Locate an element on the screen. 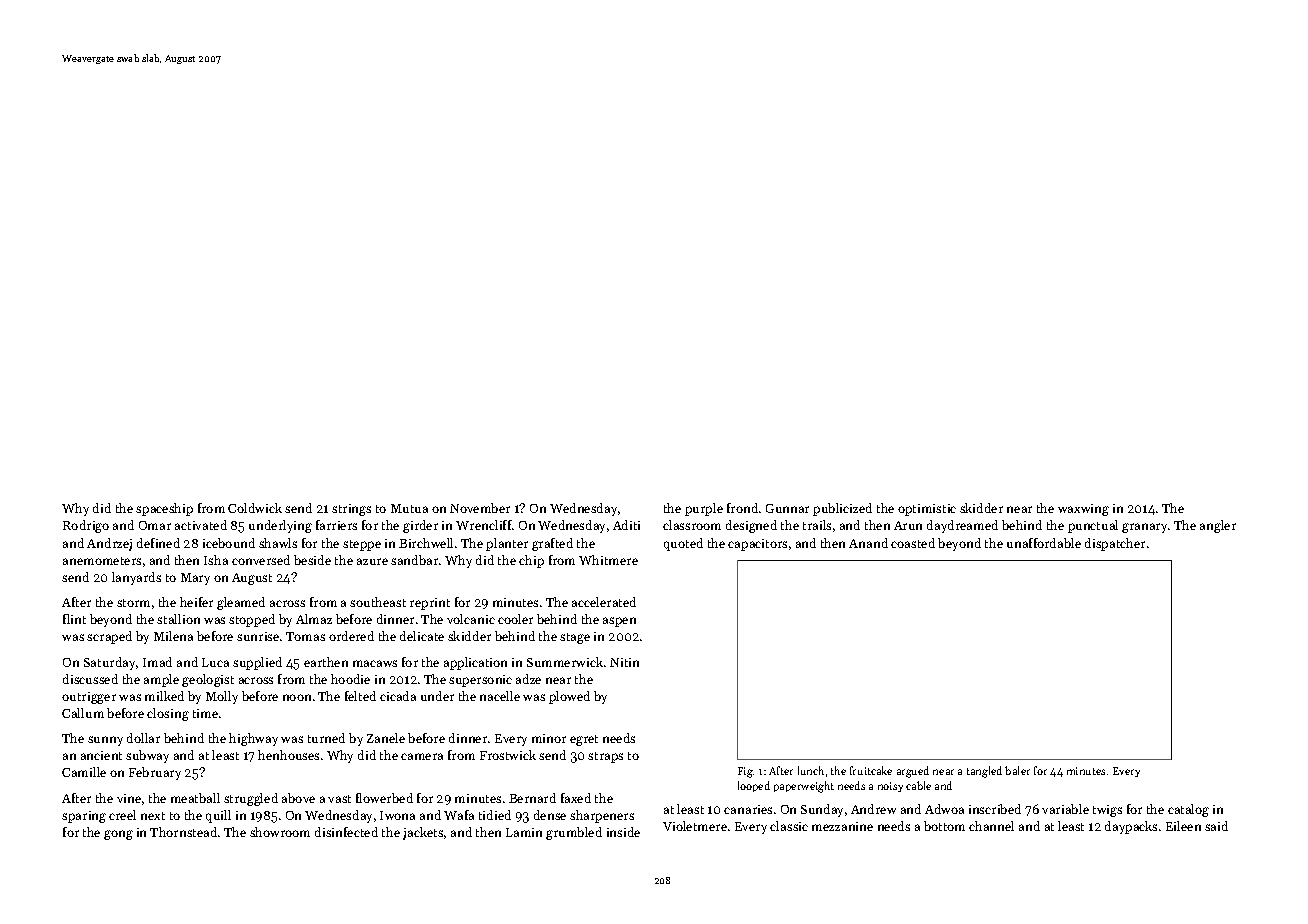 This screenshot has width=1308, height=924. straps is located at coordinates (605, 757).
